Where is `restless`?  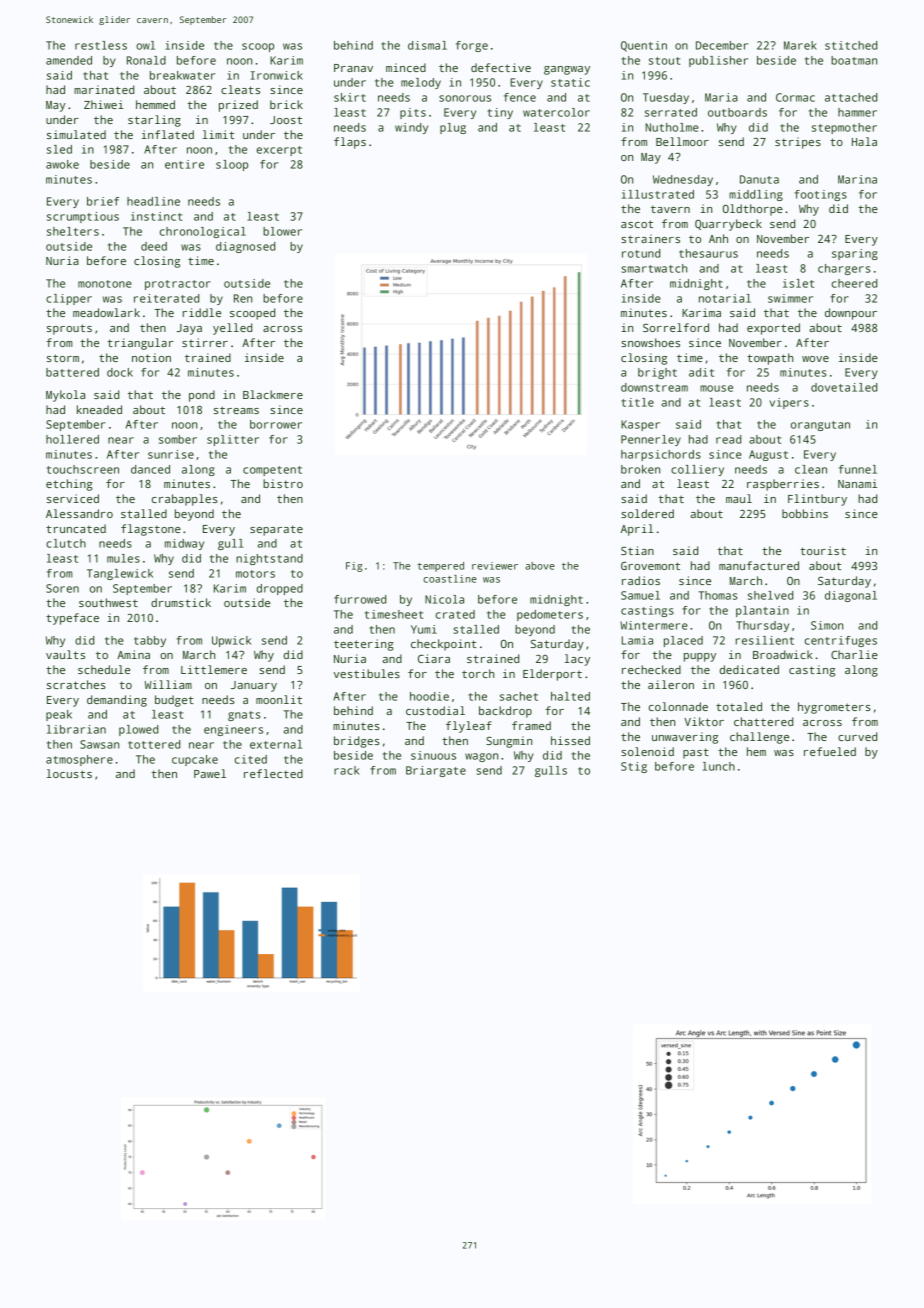
restless is located at coordinates (101, 45).
